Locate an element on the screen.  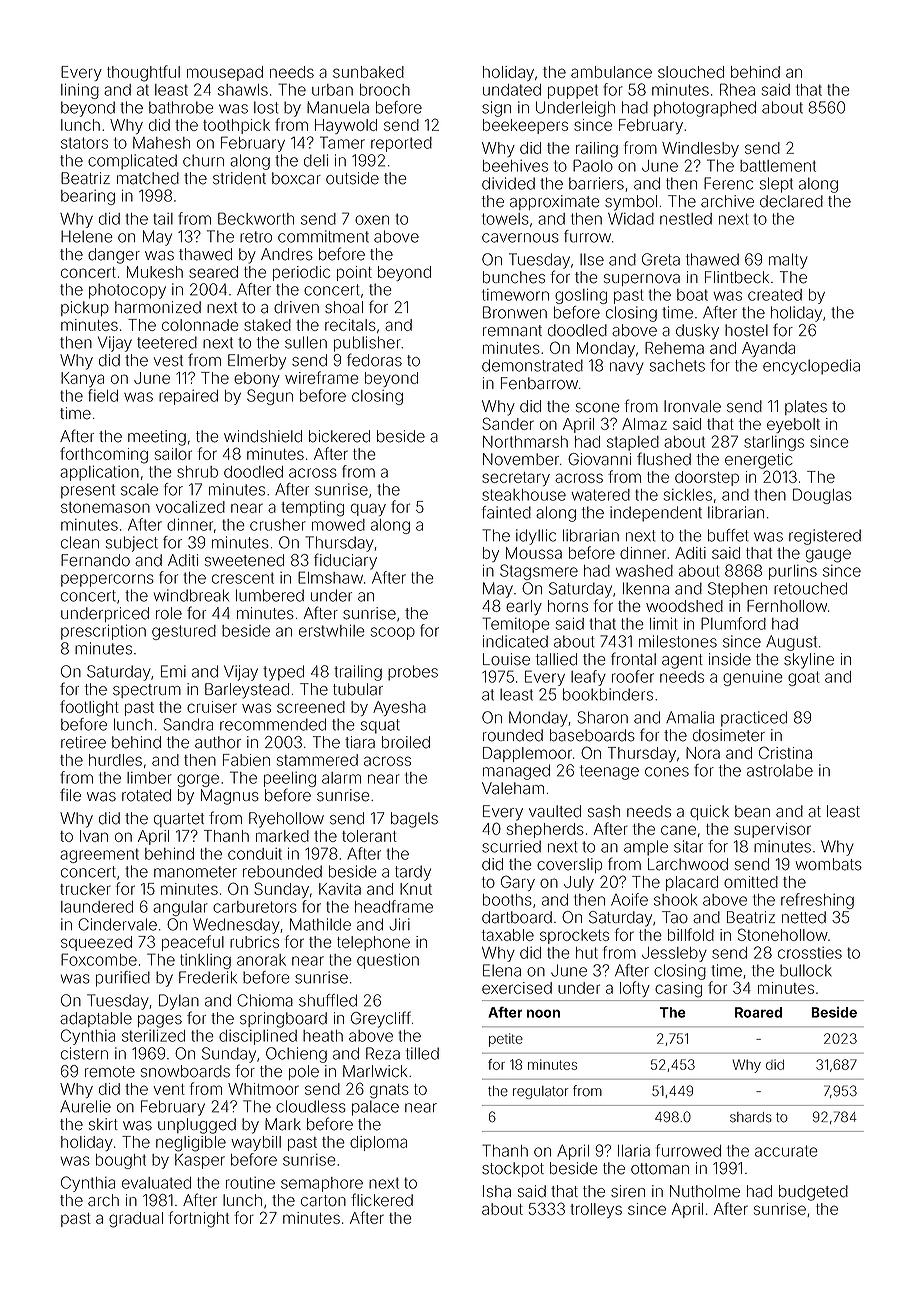
Douglas is located at coordinates (822, 496).
